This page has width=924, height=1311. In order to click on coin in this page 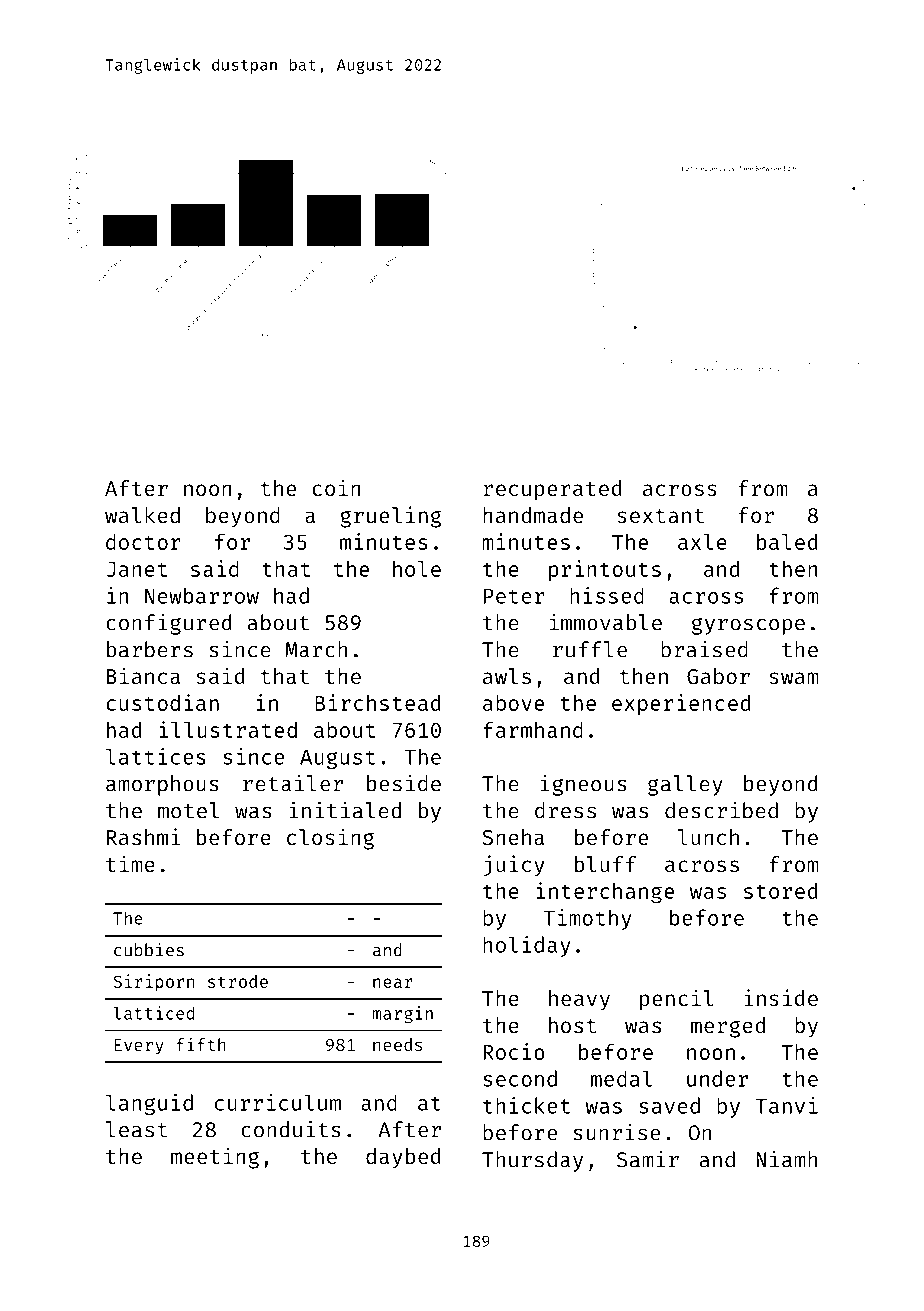, I will do `click(336, 487)`.
